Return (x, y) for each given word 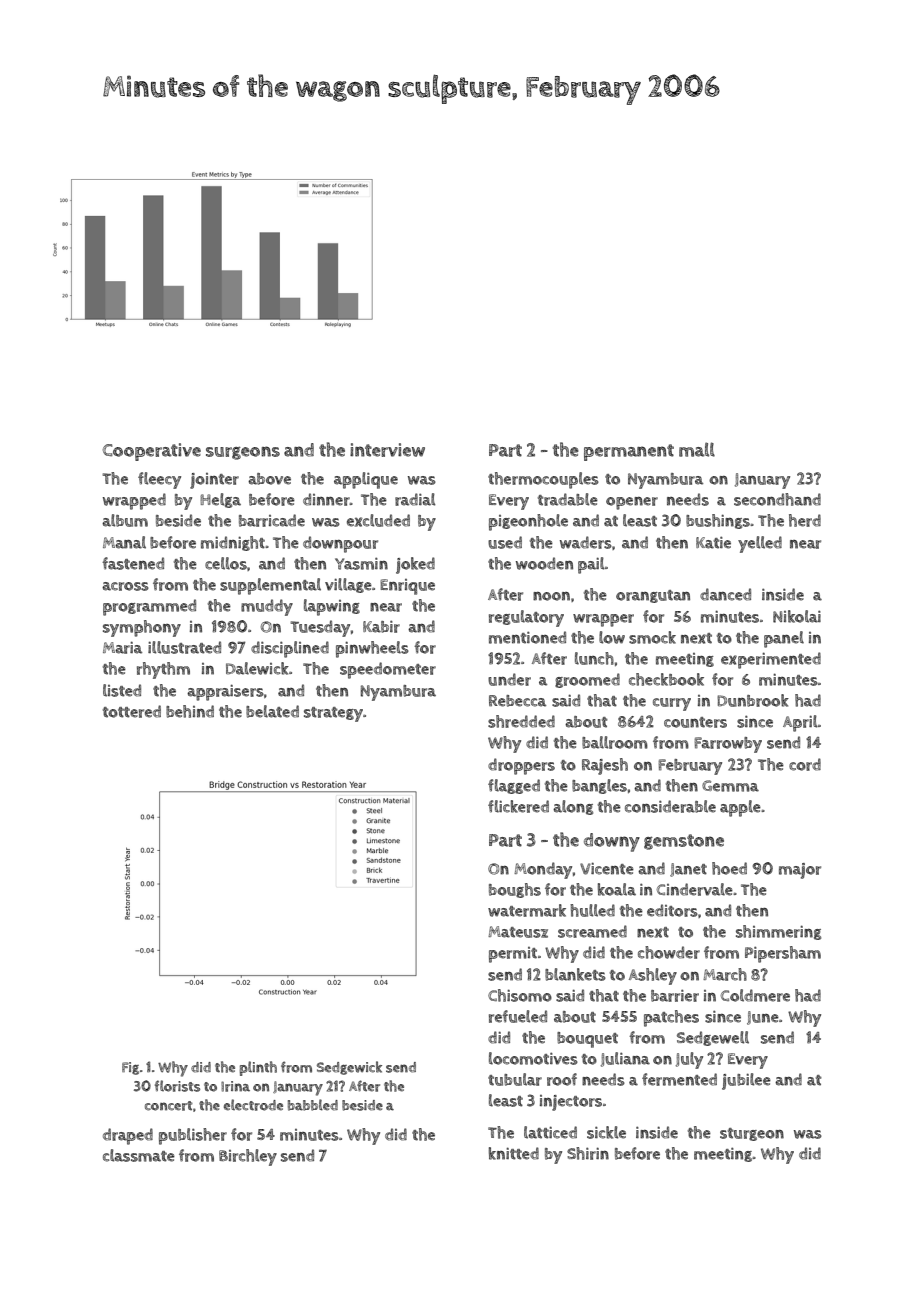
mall (697, 449)
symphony (142, 628)
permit (513, 955)
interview (387, 450)
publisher (193, 1136)
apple (740, 808)
